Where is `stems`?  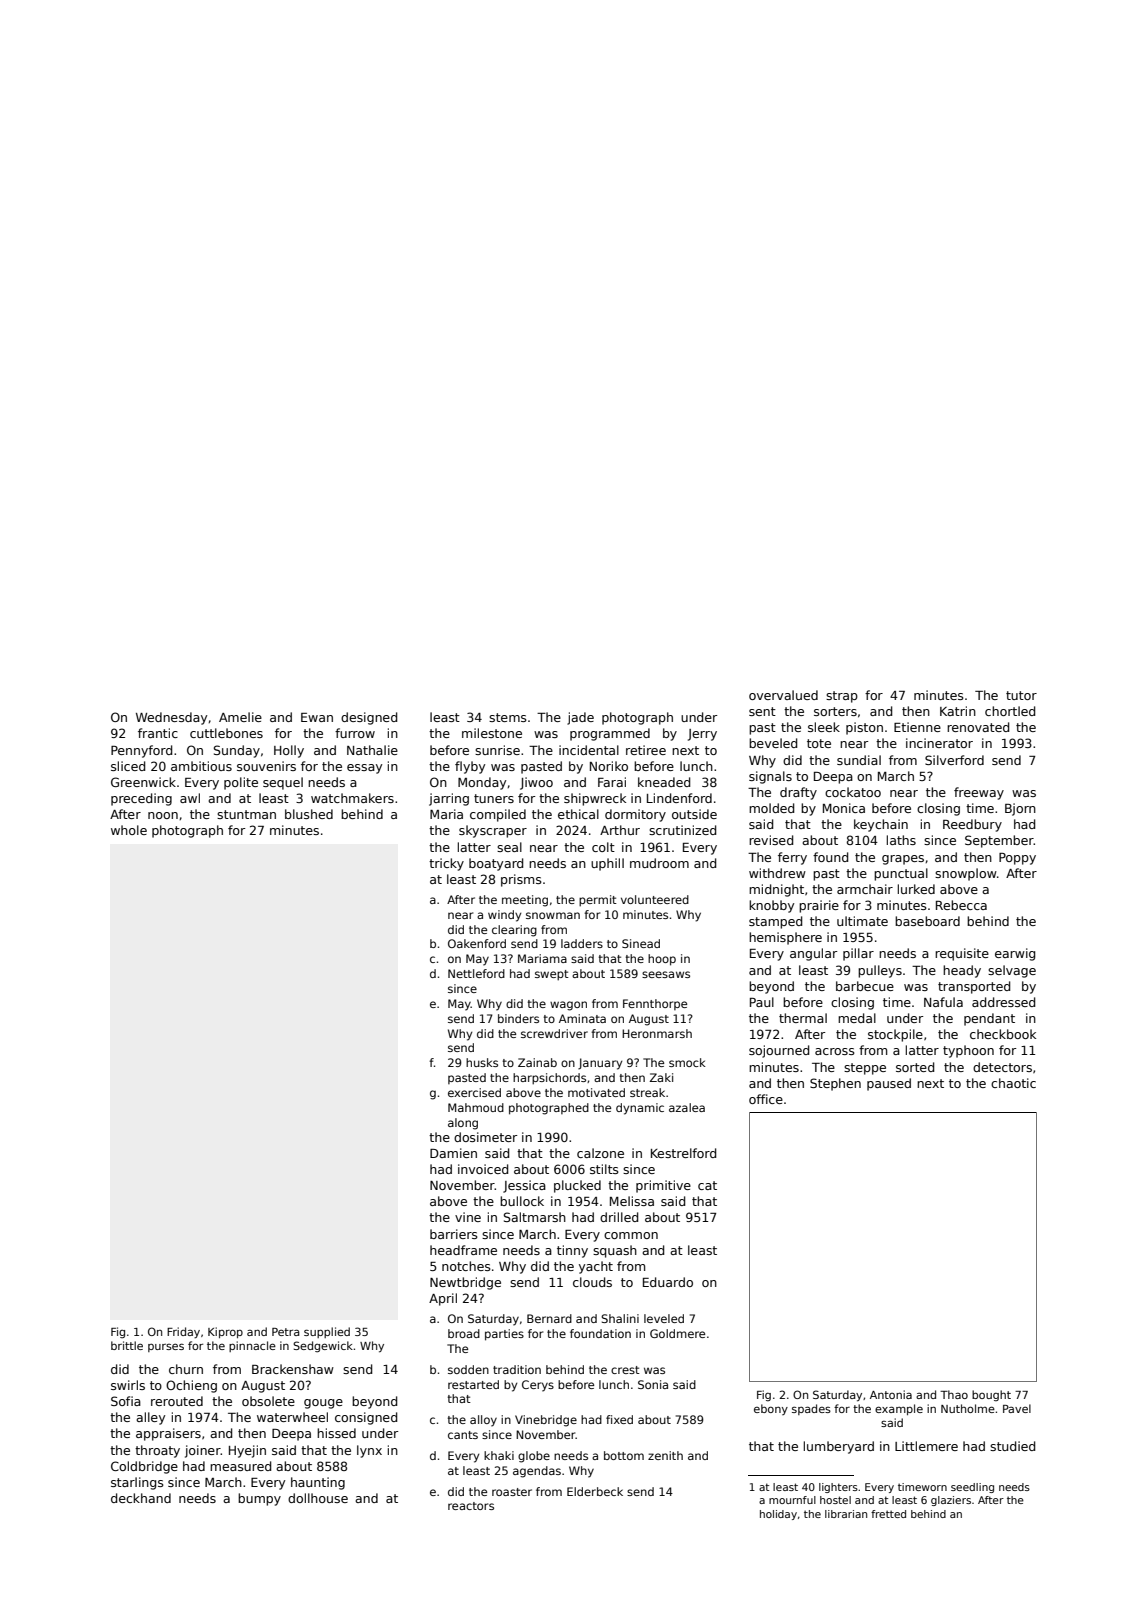
stems is located at coordinates (508, 717).
